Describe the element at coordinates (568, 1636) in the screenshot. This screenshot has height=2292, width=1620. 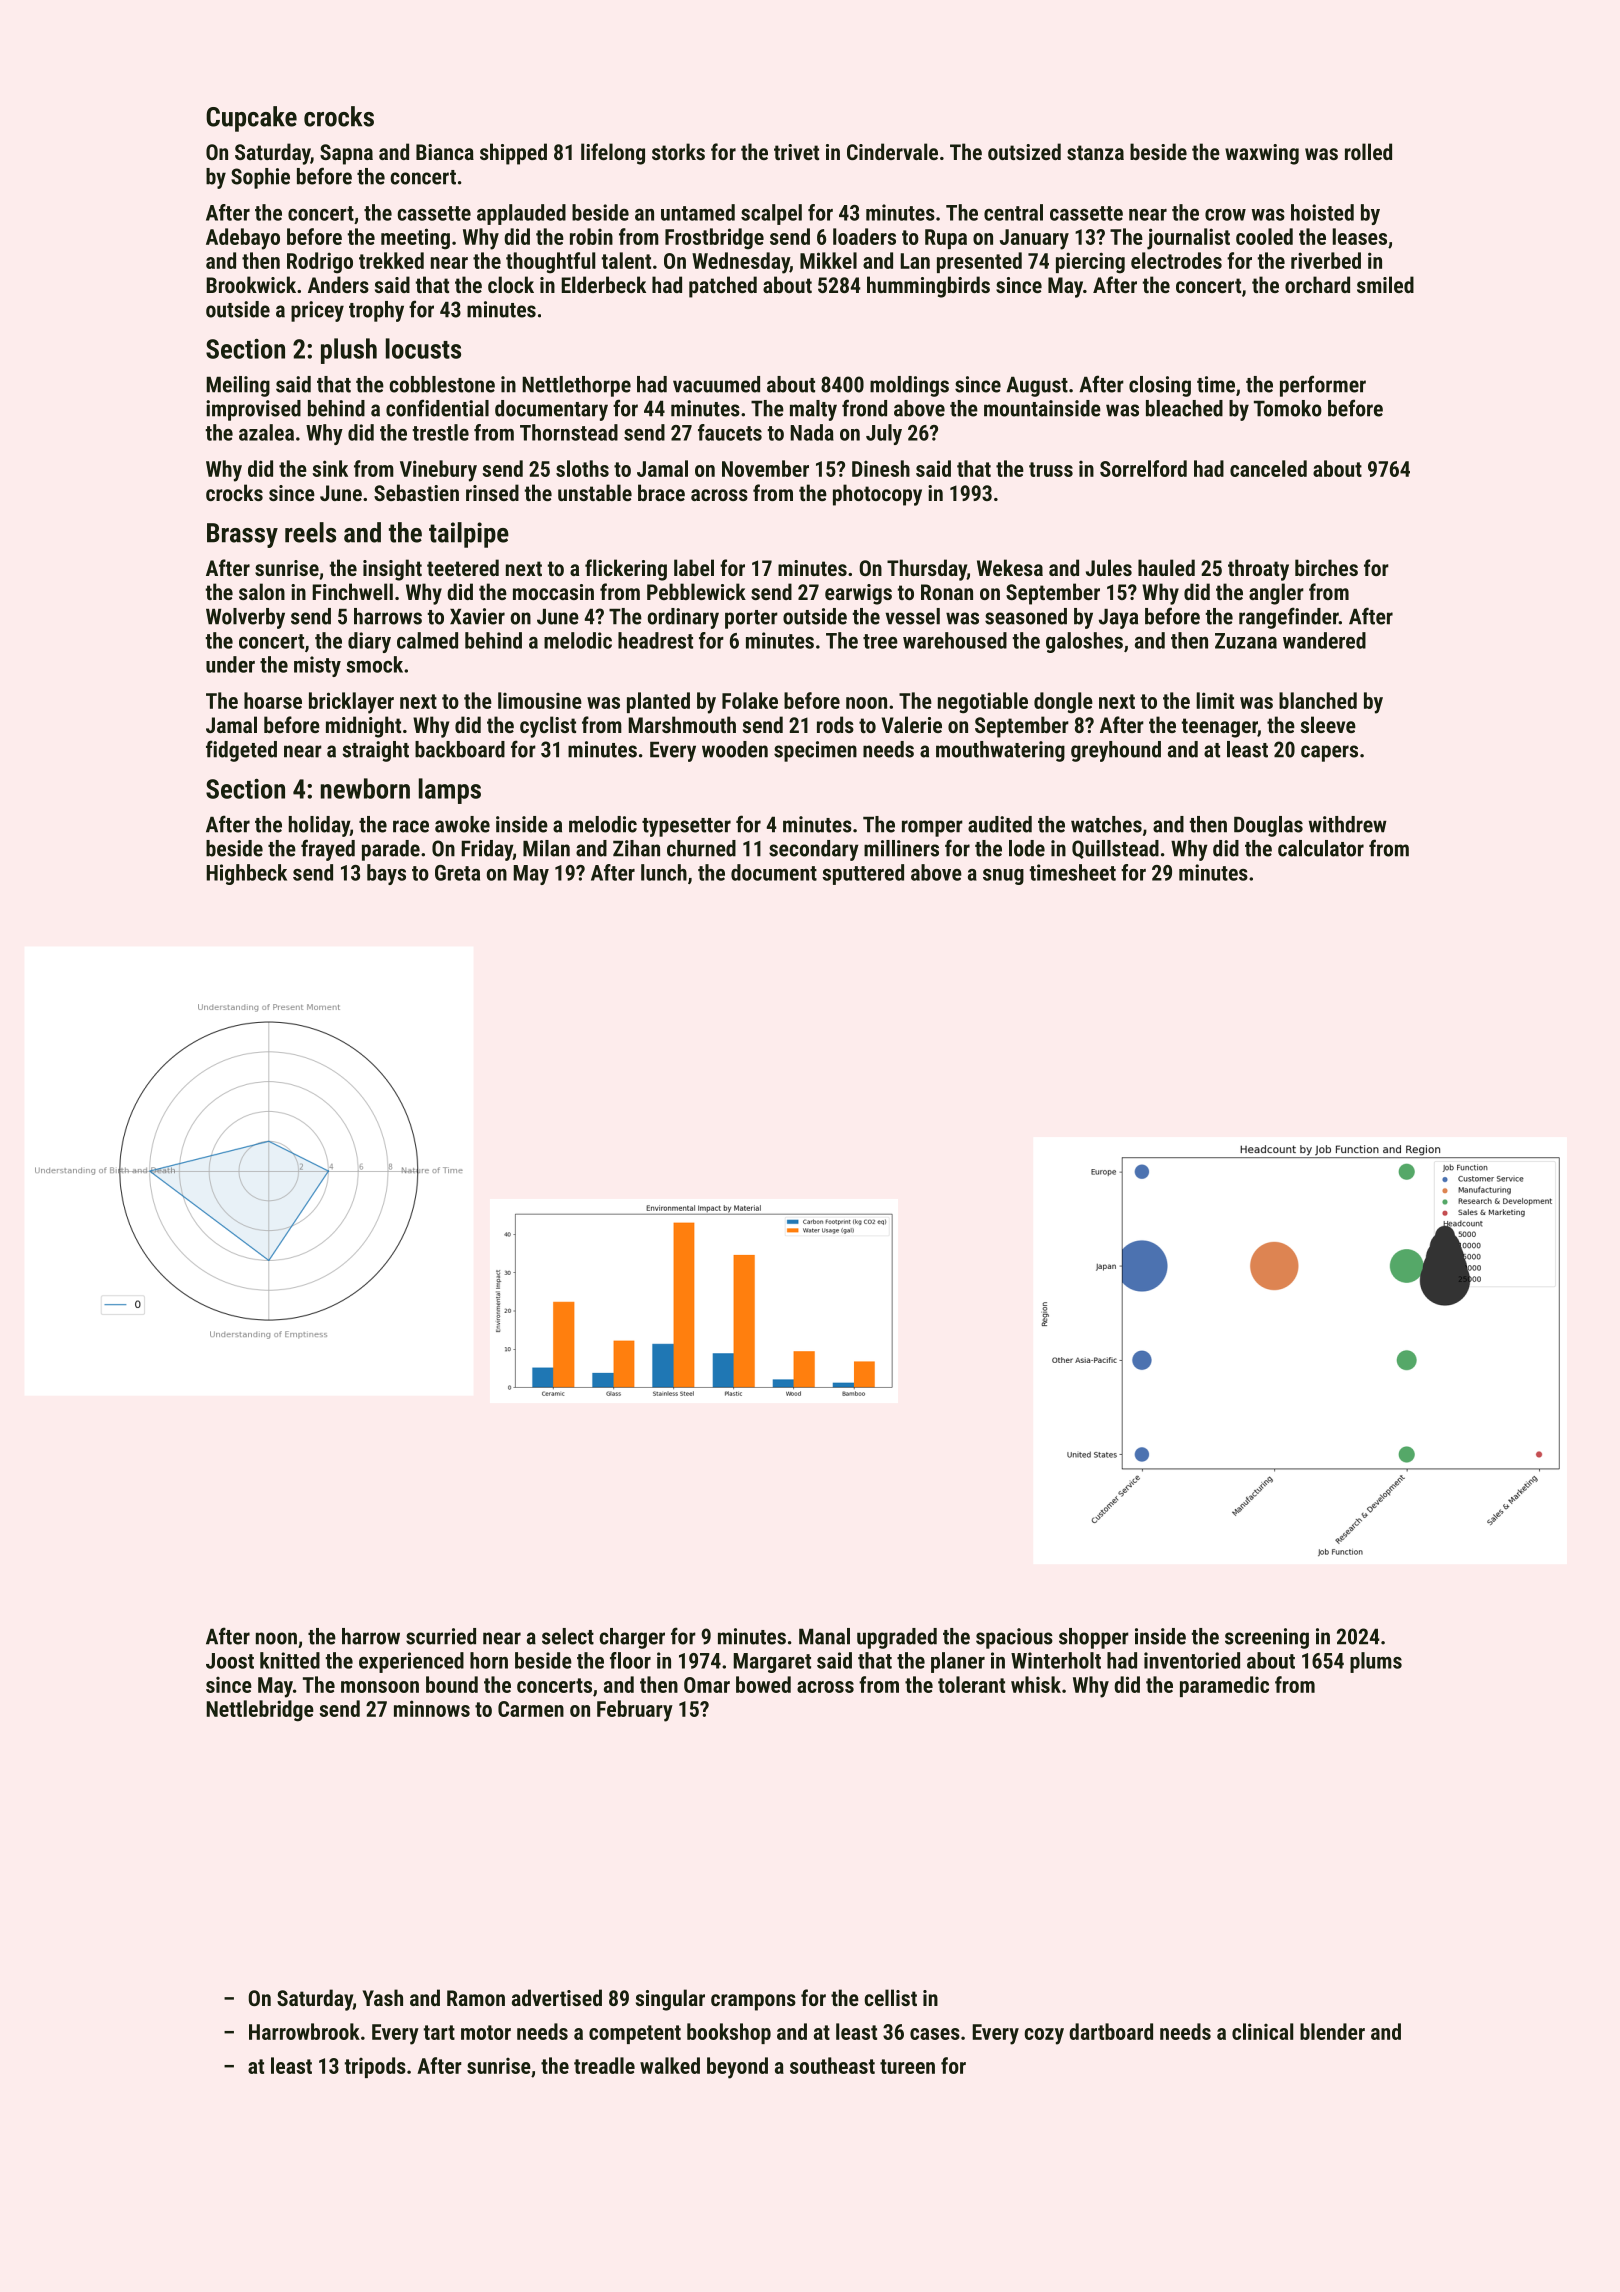
I see `select` at that location.
